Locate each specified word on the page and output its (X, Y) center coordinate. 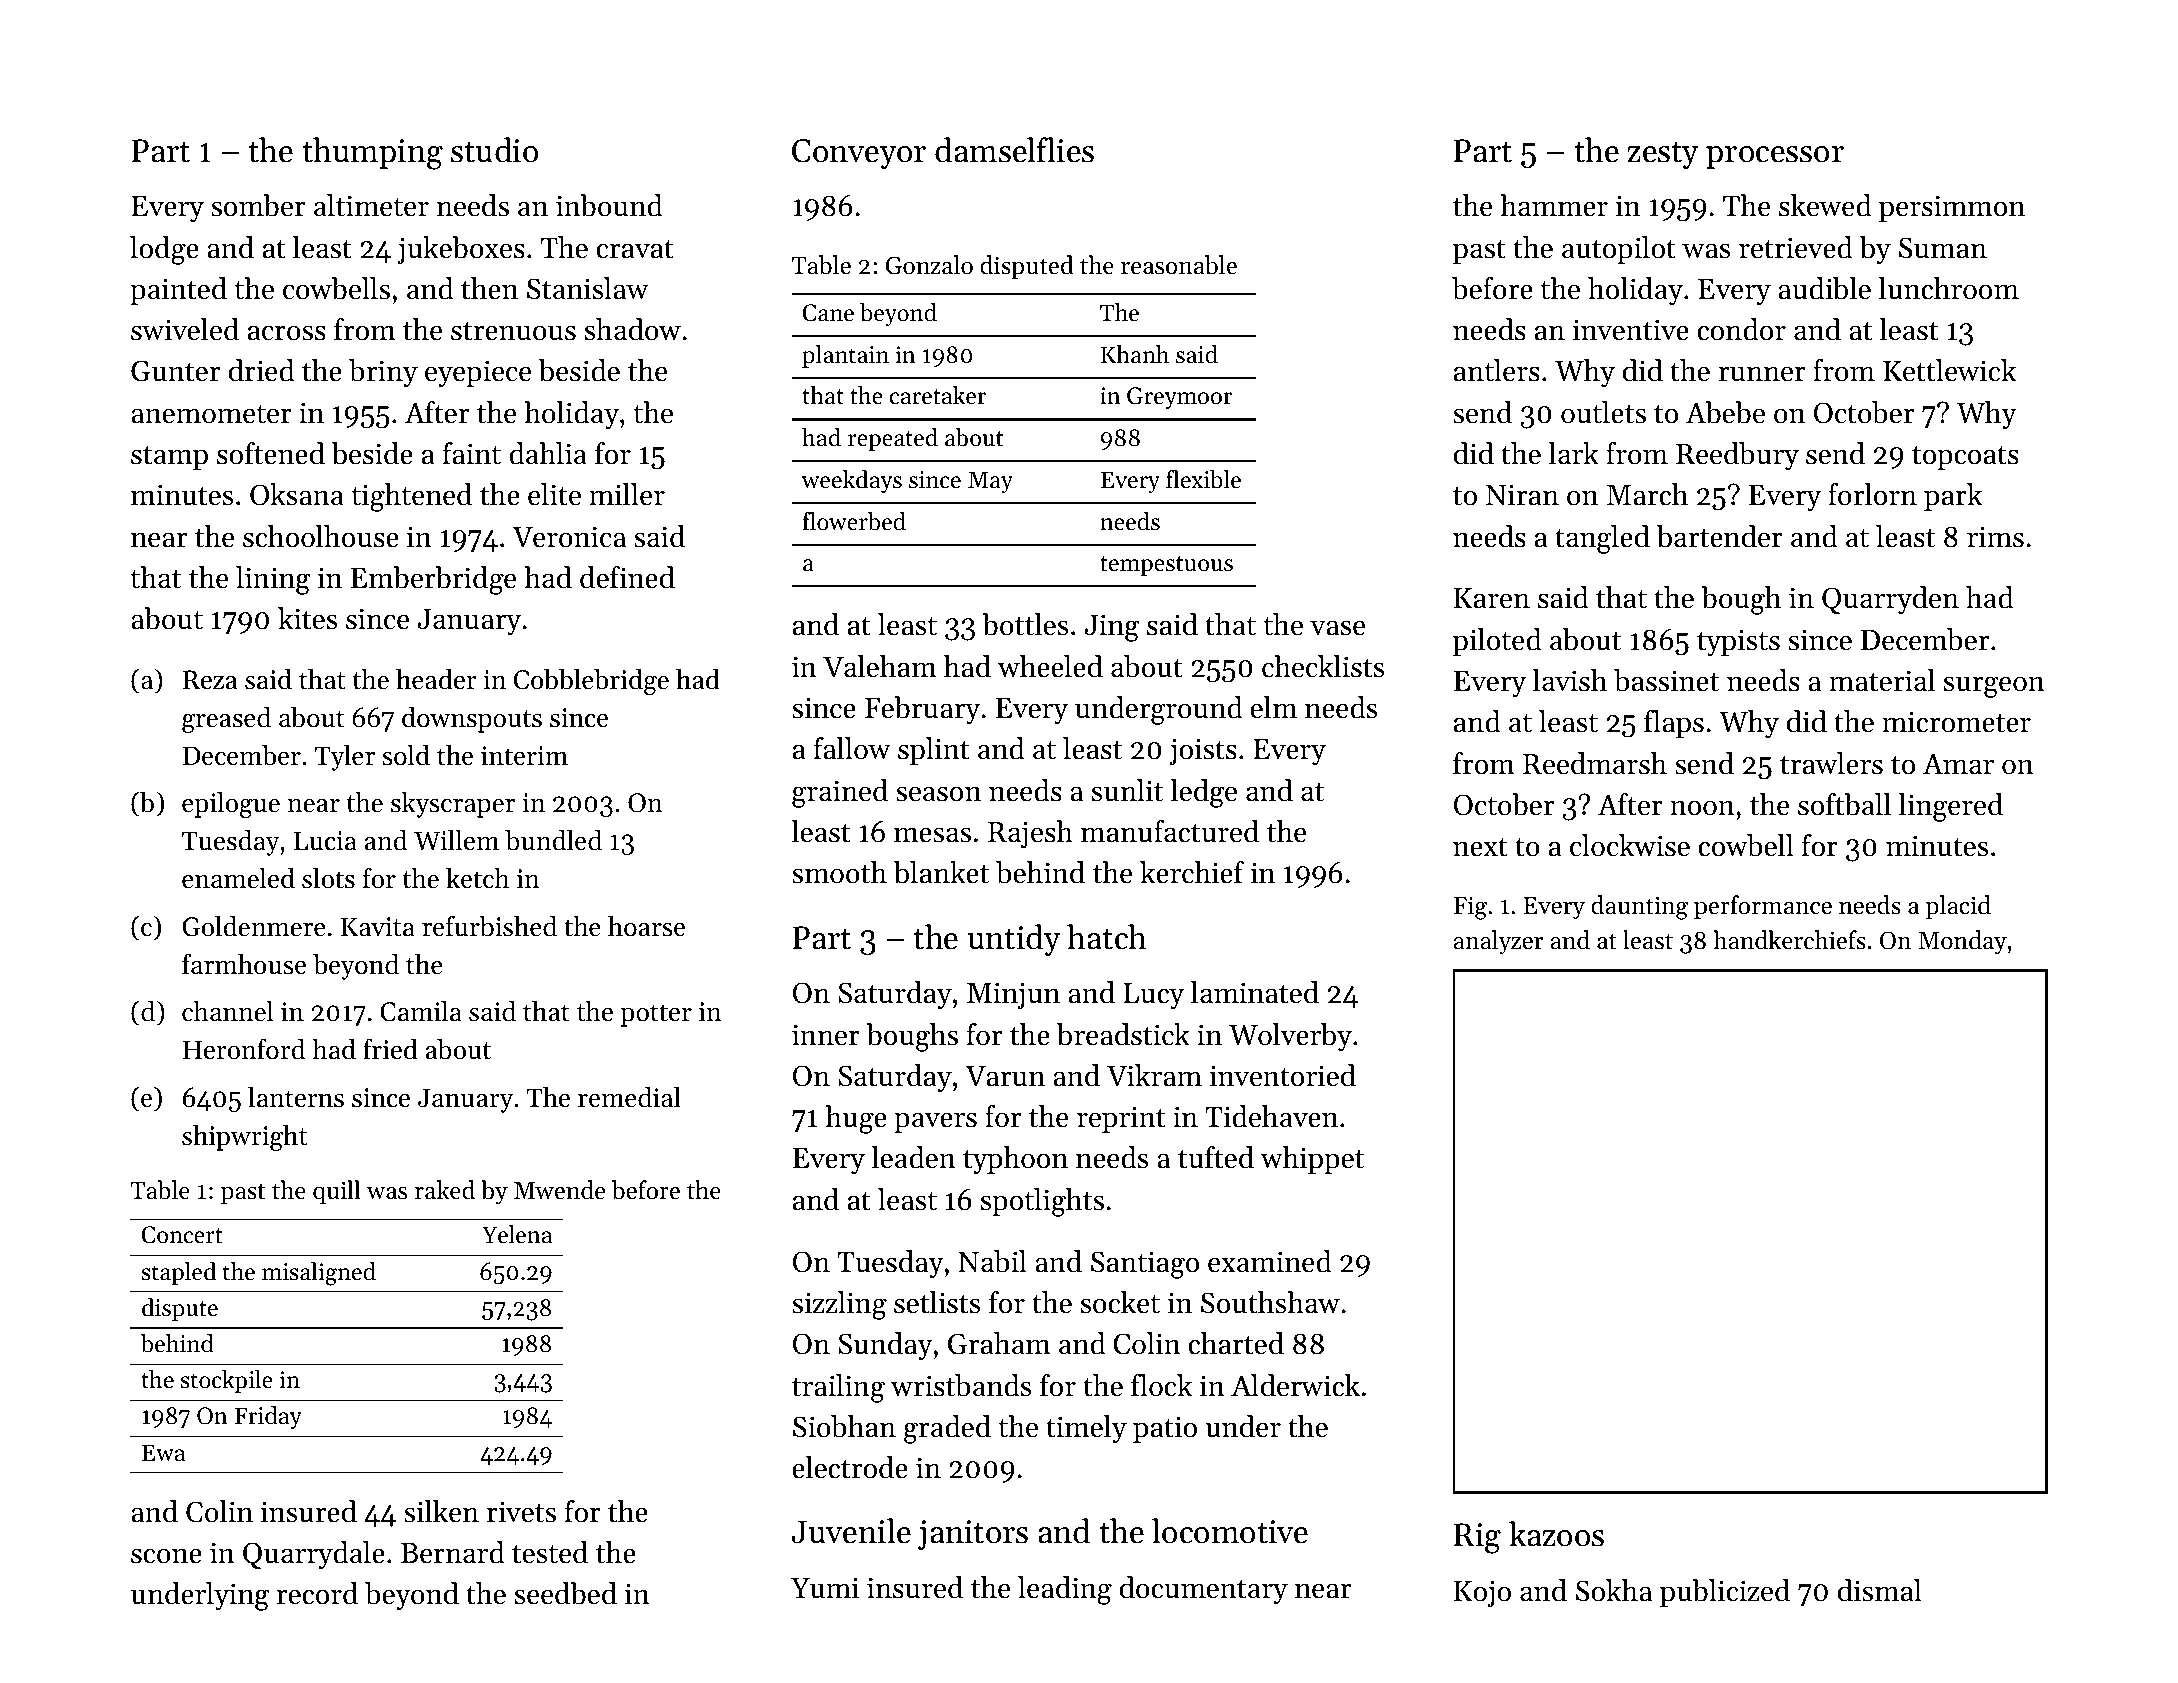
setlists (937, 1302)
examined (1270, 1261)
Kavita (378, 927)
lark (1574, 453)
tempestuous (1166, 566)
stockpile (227, 1381)
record (317, 1593)
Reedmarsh (1595, 763)
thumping (372, 153)
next (1480, 847)
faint (472, 453)
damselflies (1014, 150)
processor (1775, 157)
